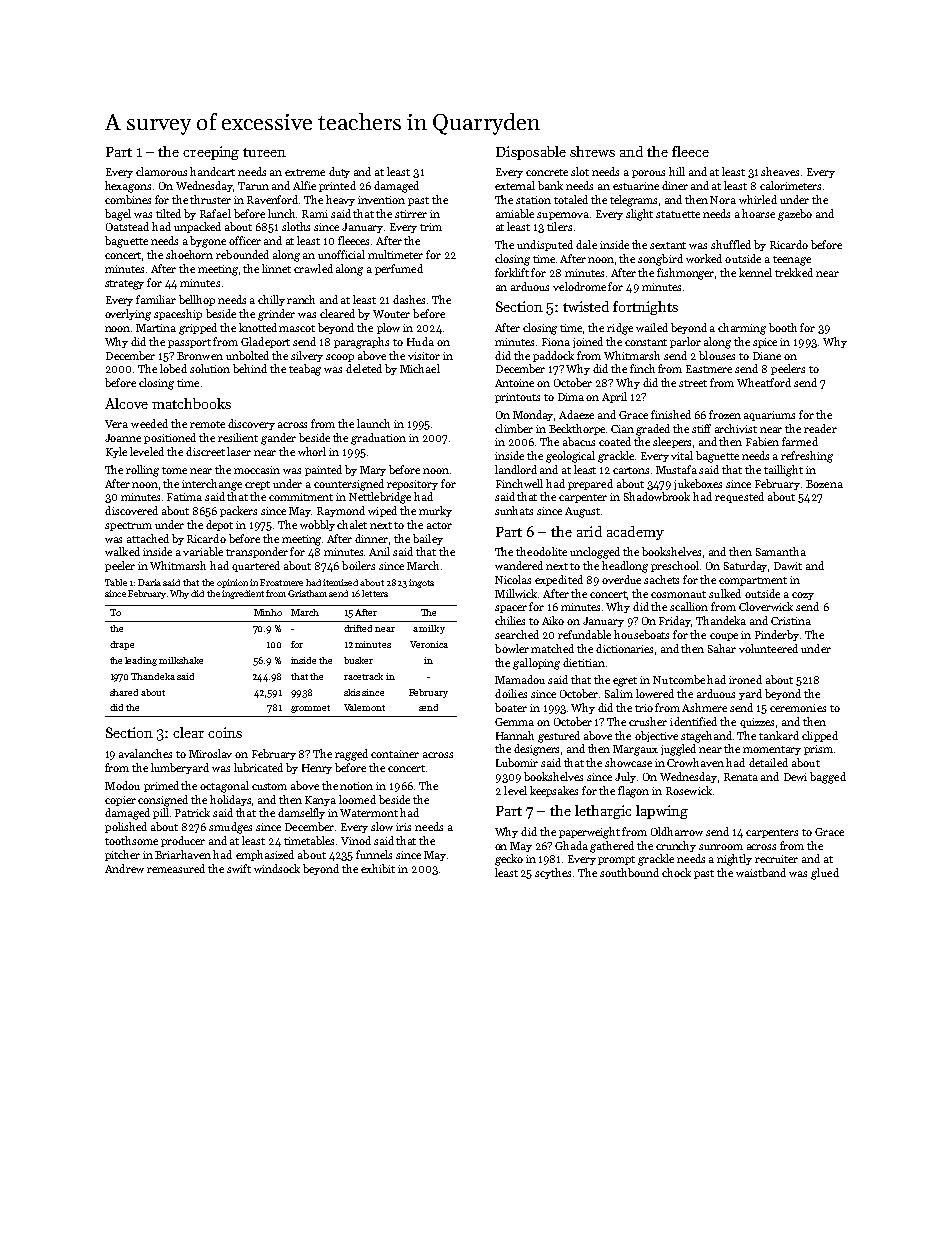 The image size is (952, 1233). Describe the element at coordinates (122, 785) in the page. I see `Modou` at that location.
